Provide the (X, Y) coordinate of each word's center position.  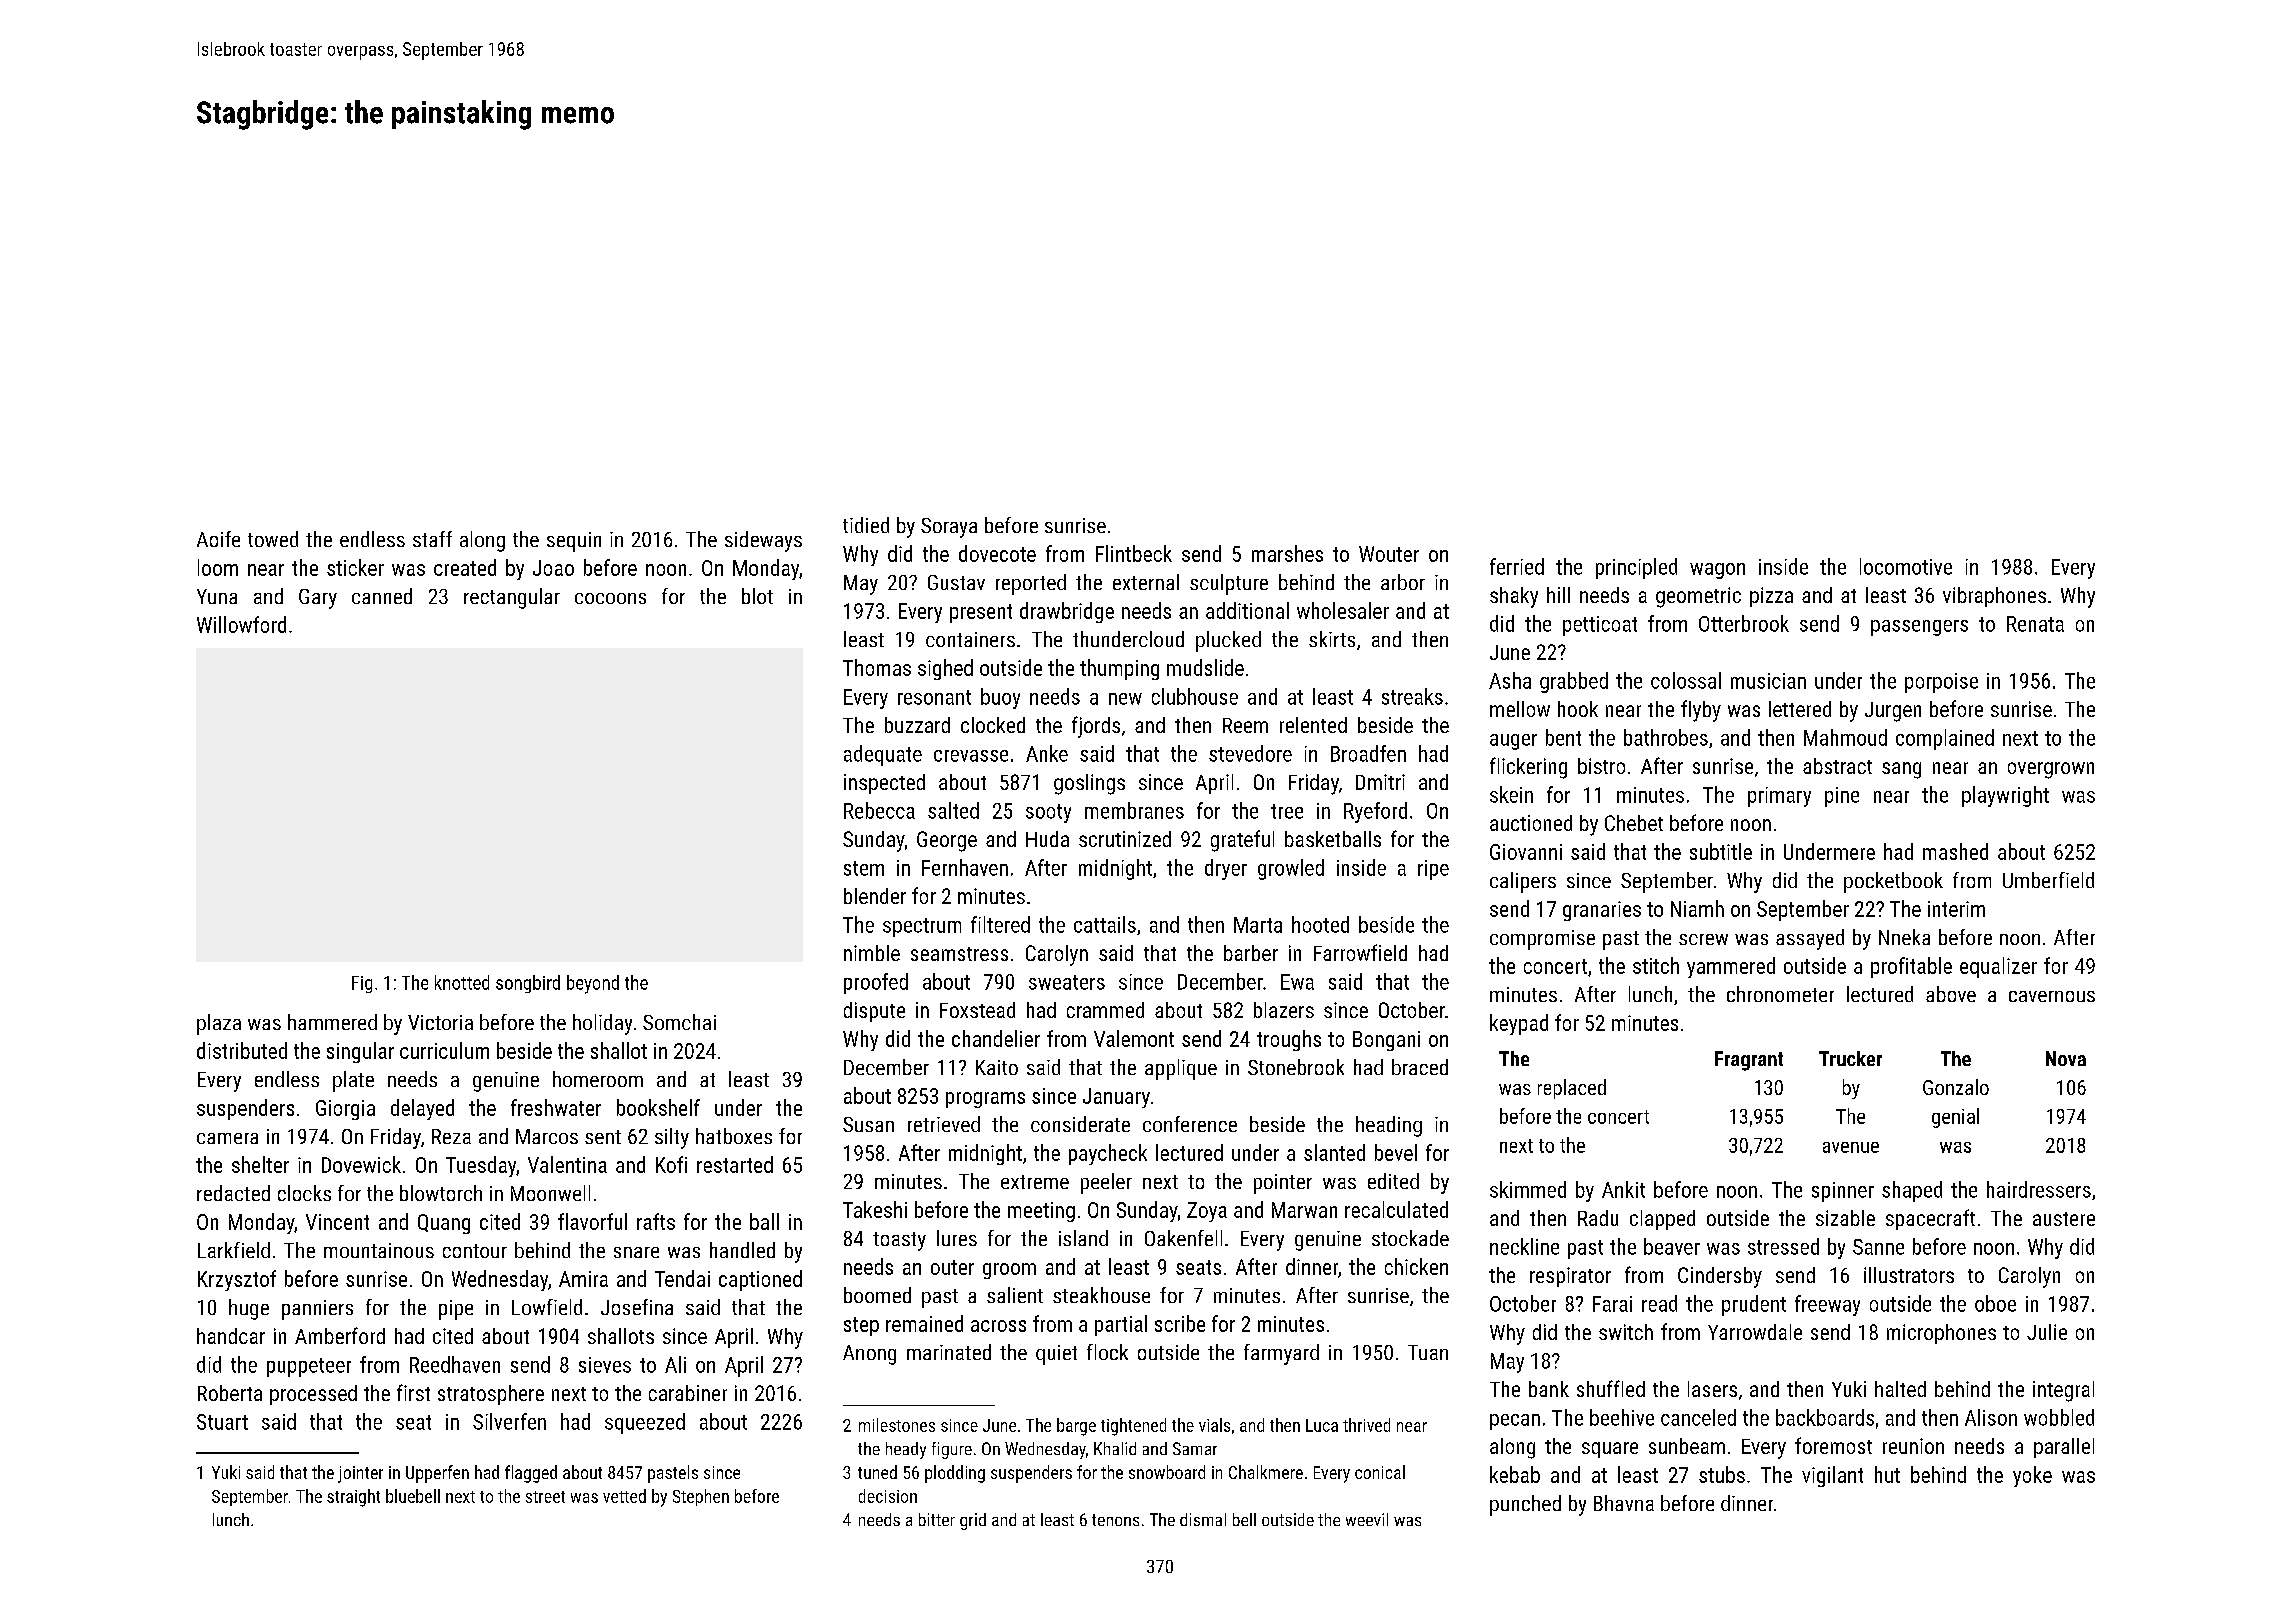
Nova (2066, 1058)
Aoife (218, 539)
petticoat (1600, 626)
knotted (462, 982)
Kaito (997, 1067)
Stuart (222, 1422)
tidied (866, 525)
